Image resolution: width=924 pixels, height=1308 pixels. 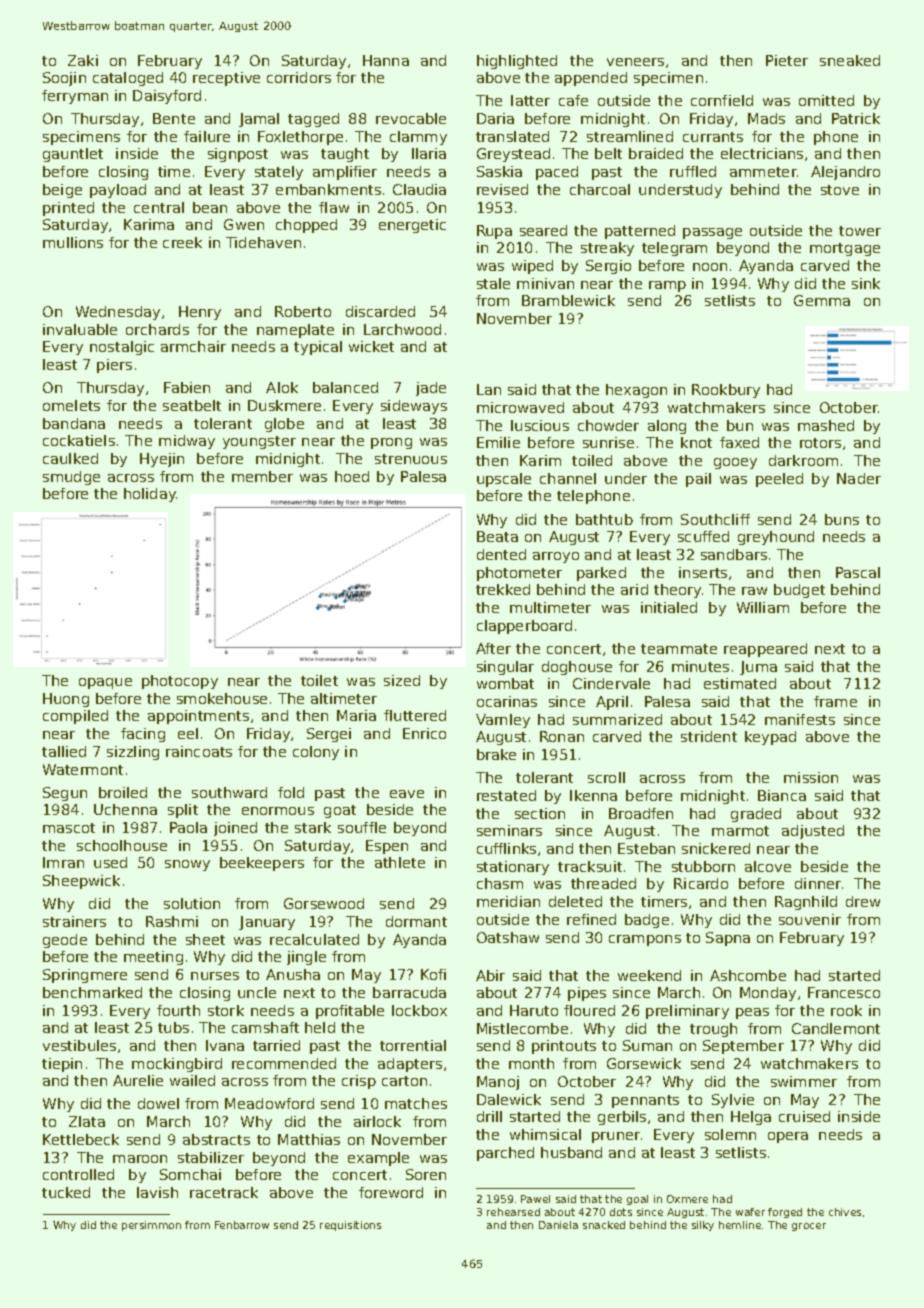 What do you see at coordinates (494, 232) in the image?
I see `Rupa` at bounding box center [494, 232].
